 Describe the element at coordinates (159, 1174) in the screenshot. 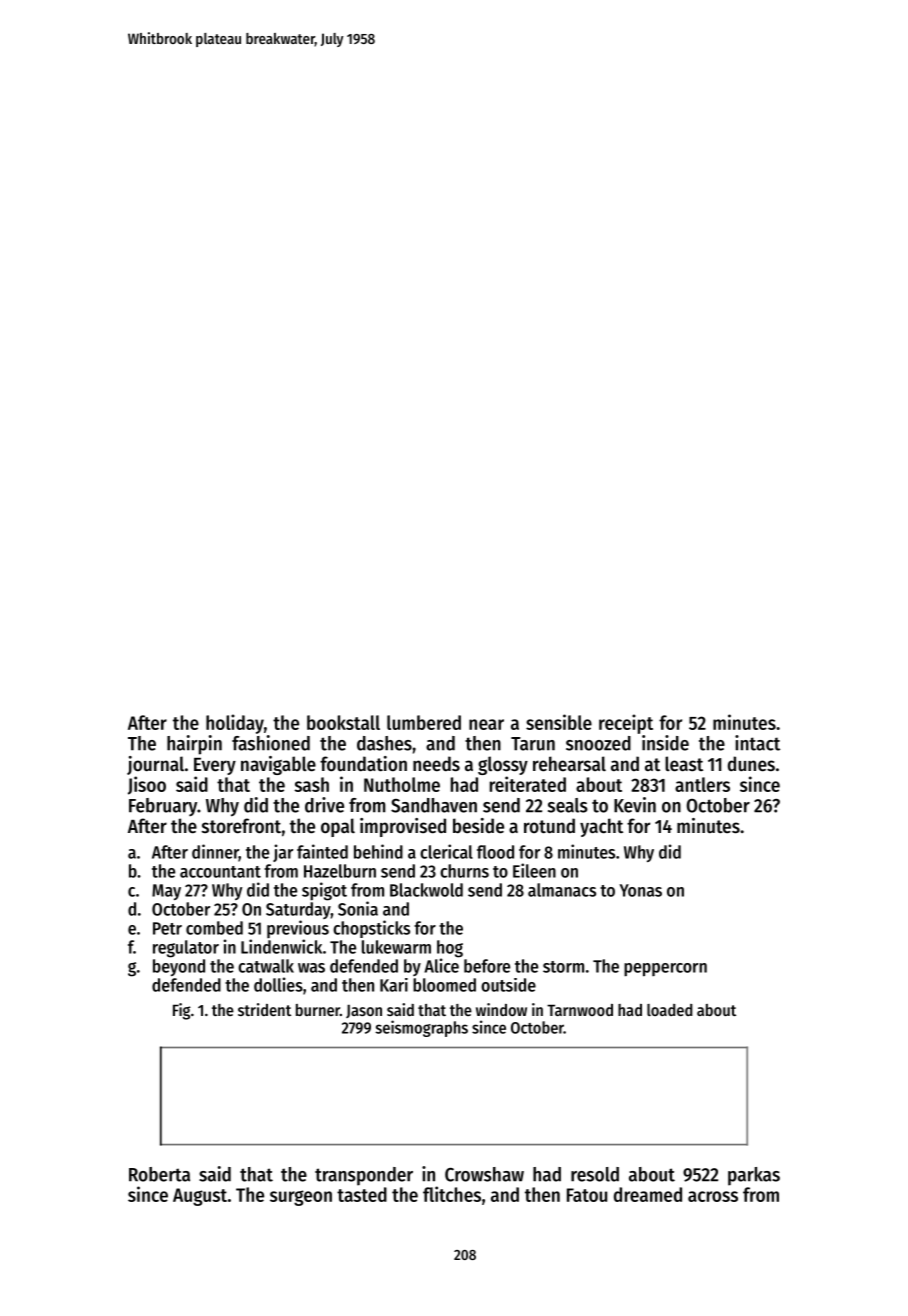

I see `Roberta` at that location.
